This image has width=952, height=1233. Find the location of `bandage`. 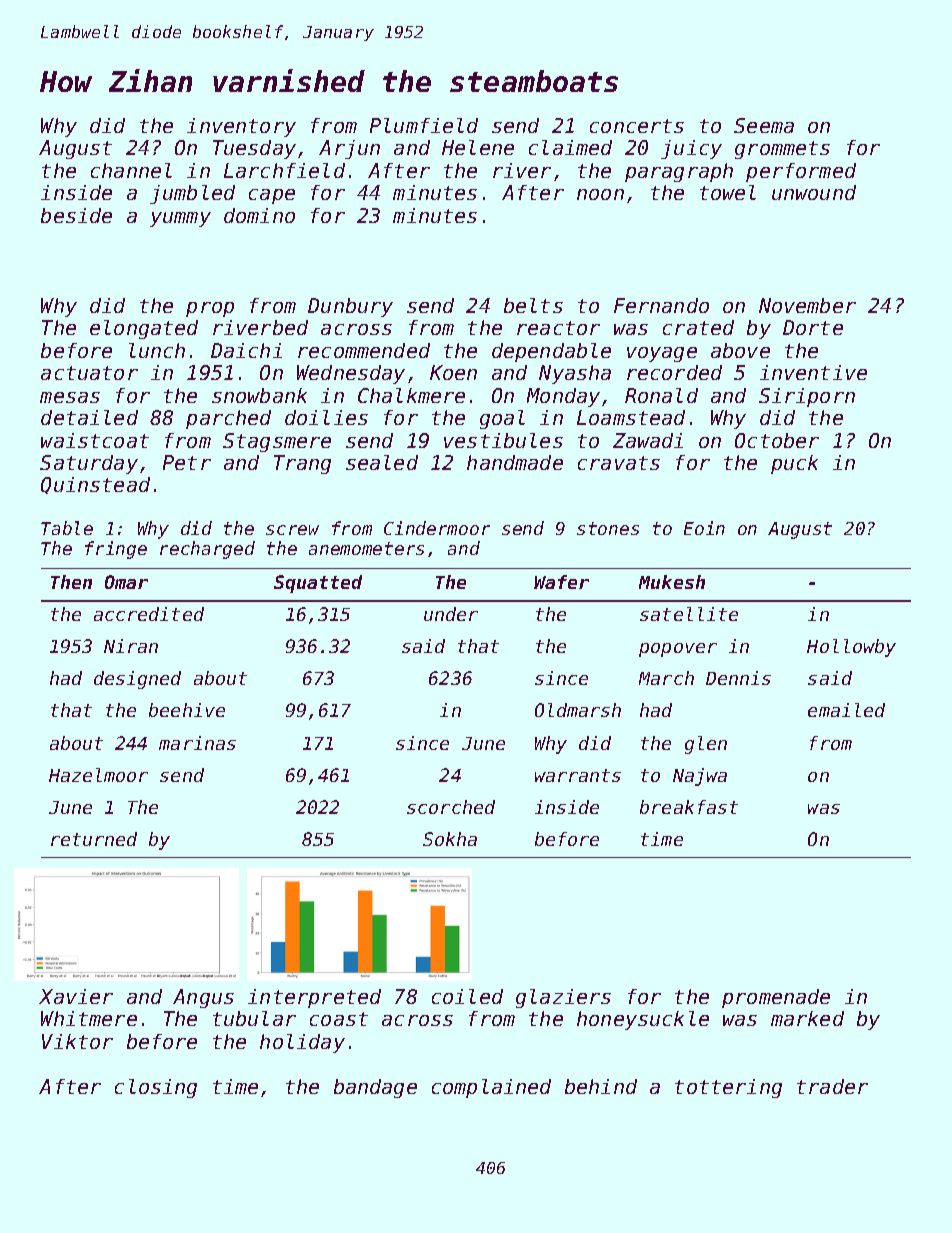

bandage is located at coordinates (375, 1088).
